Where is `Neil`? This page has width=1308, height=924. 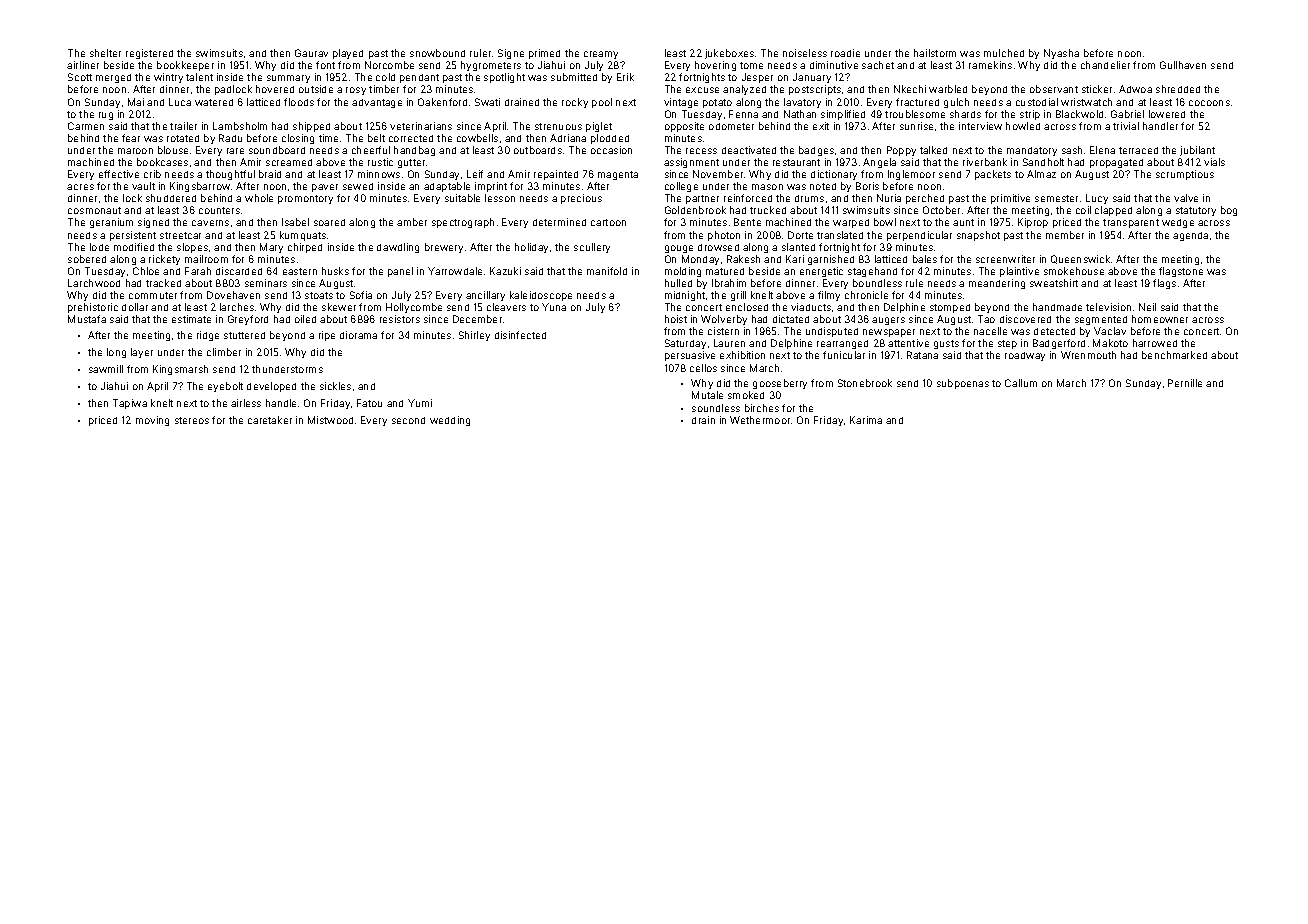 Neil is located at coordinates (1147, 307).
